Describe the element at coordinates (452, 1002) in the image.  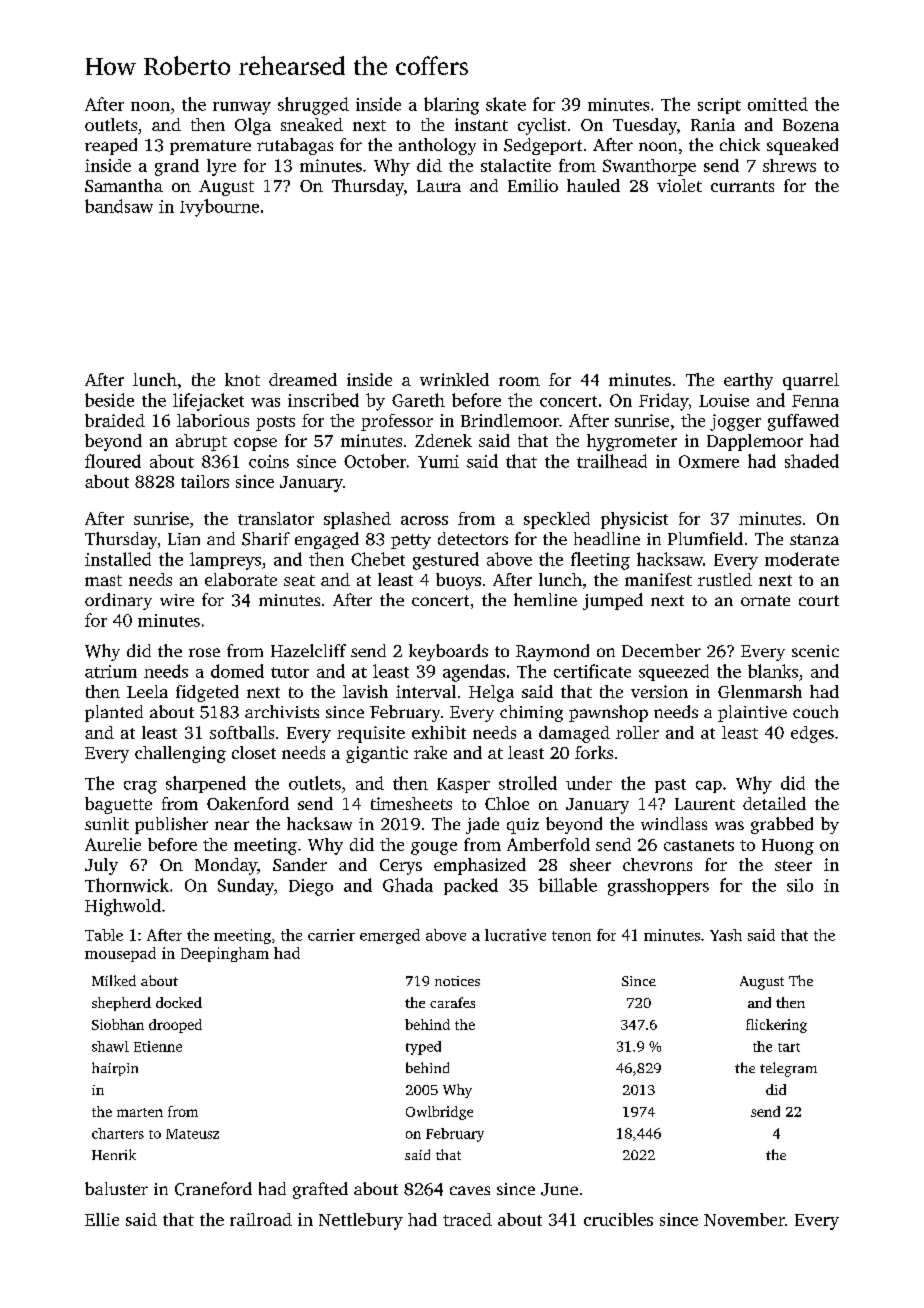
I see `carafes` at that location.
